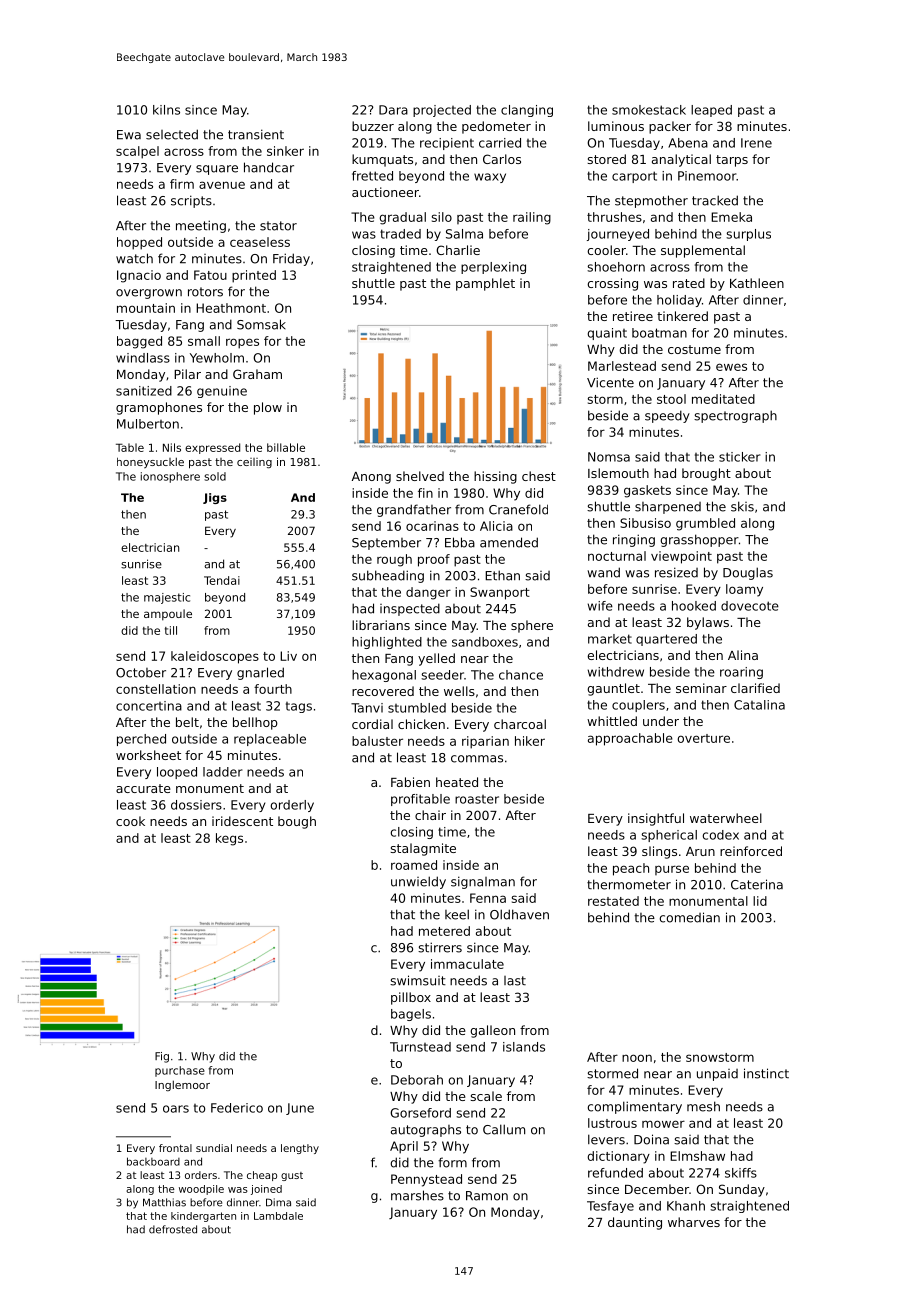  What do you see at coordinates (288, 656) in the page?
I see `Liv` at bounding box center [288, 656].
